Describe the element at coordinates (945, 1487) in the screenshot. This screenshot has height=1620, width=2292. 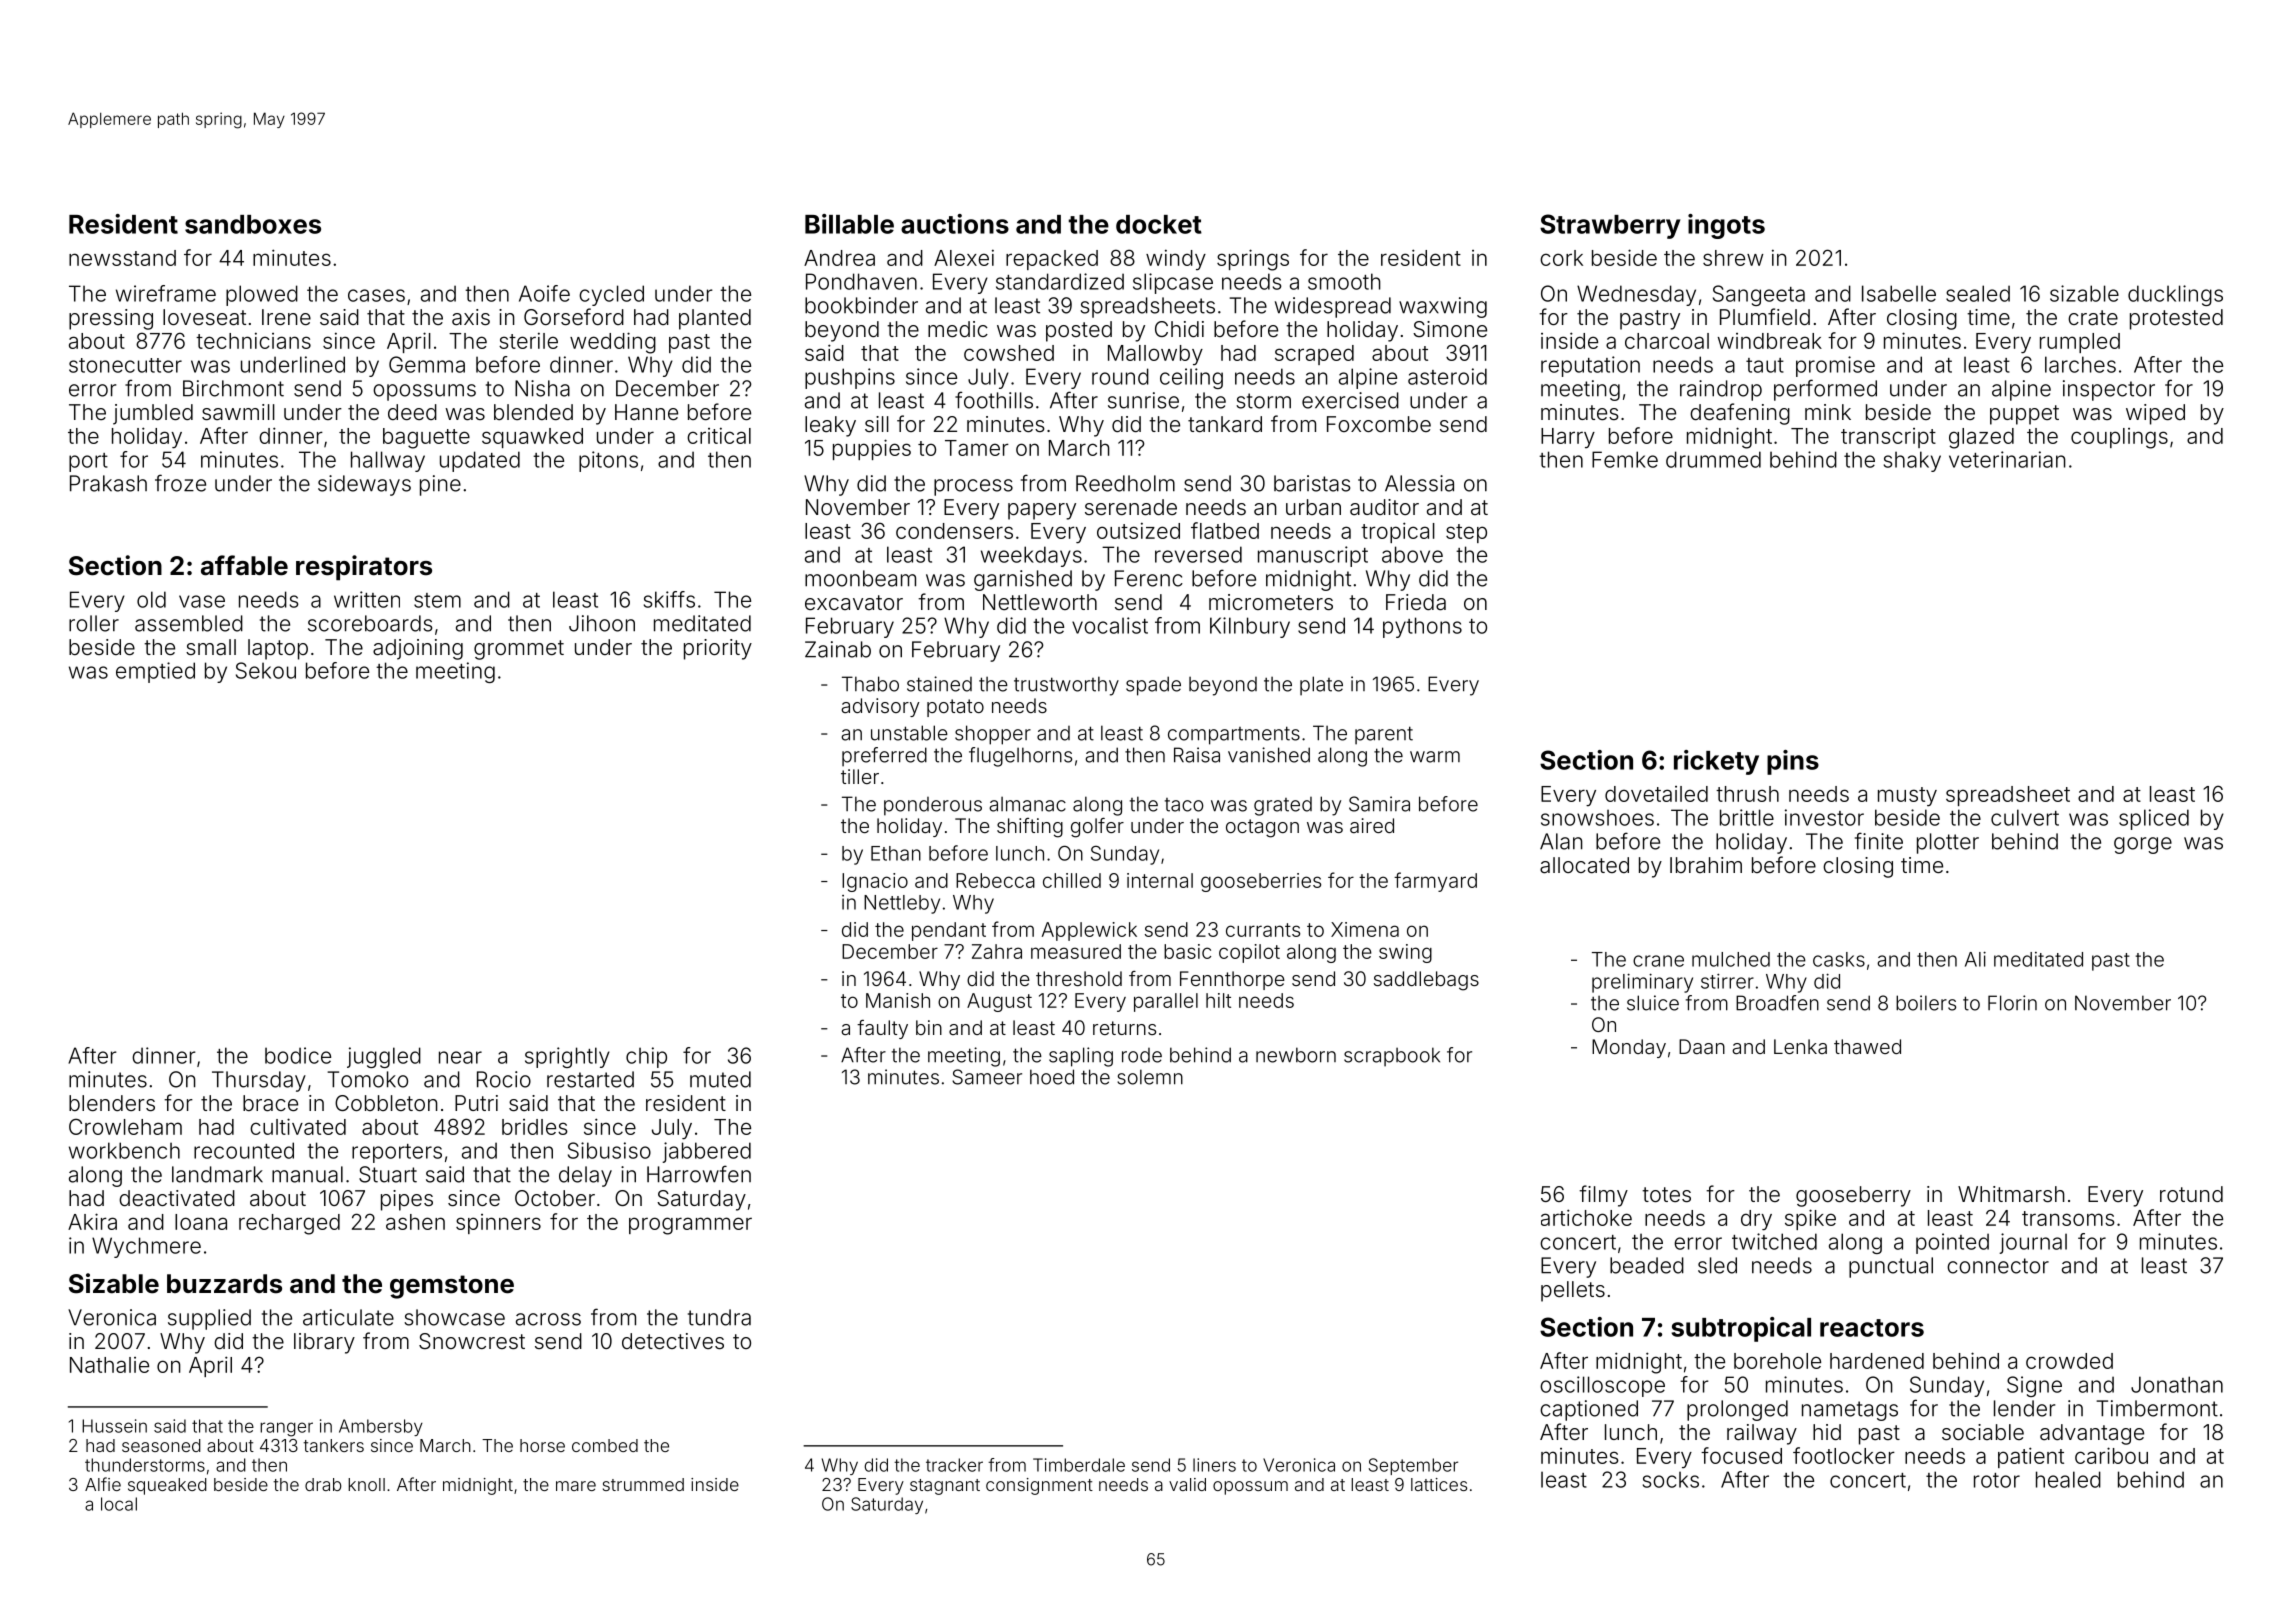
I see `stagnant` at that location.
